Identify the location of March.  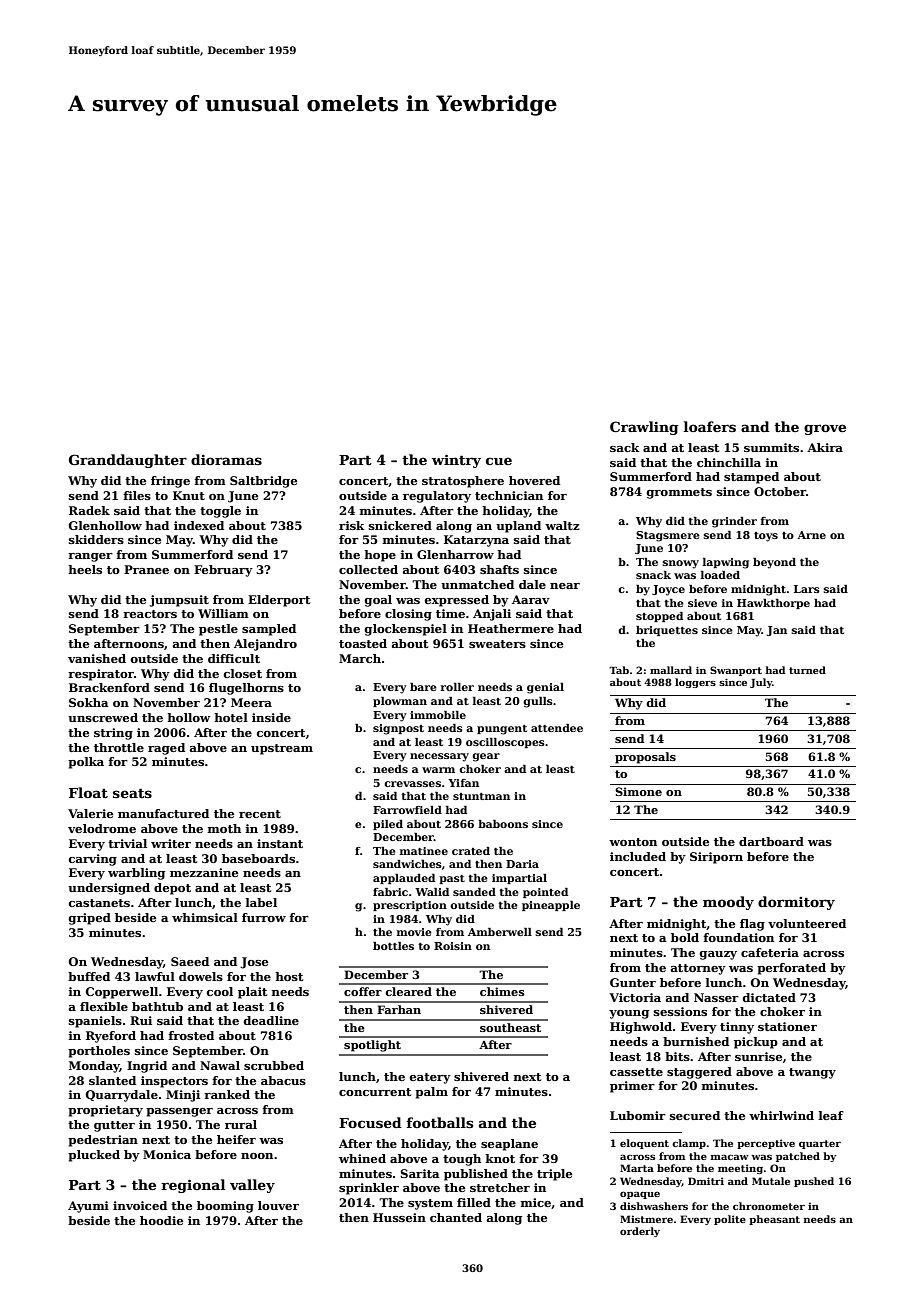
(360, 658).
